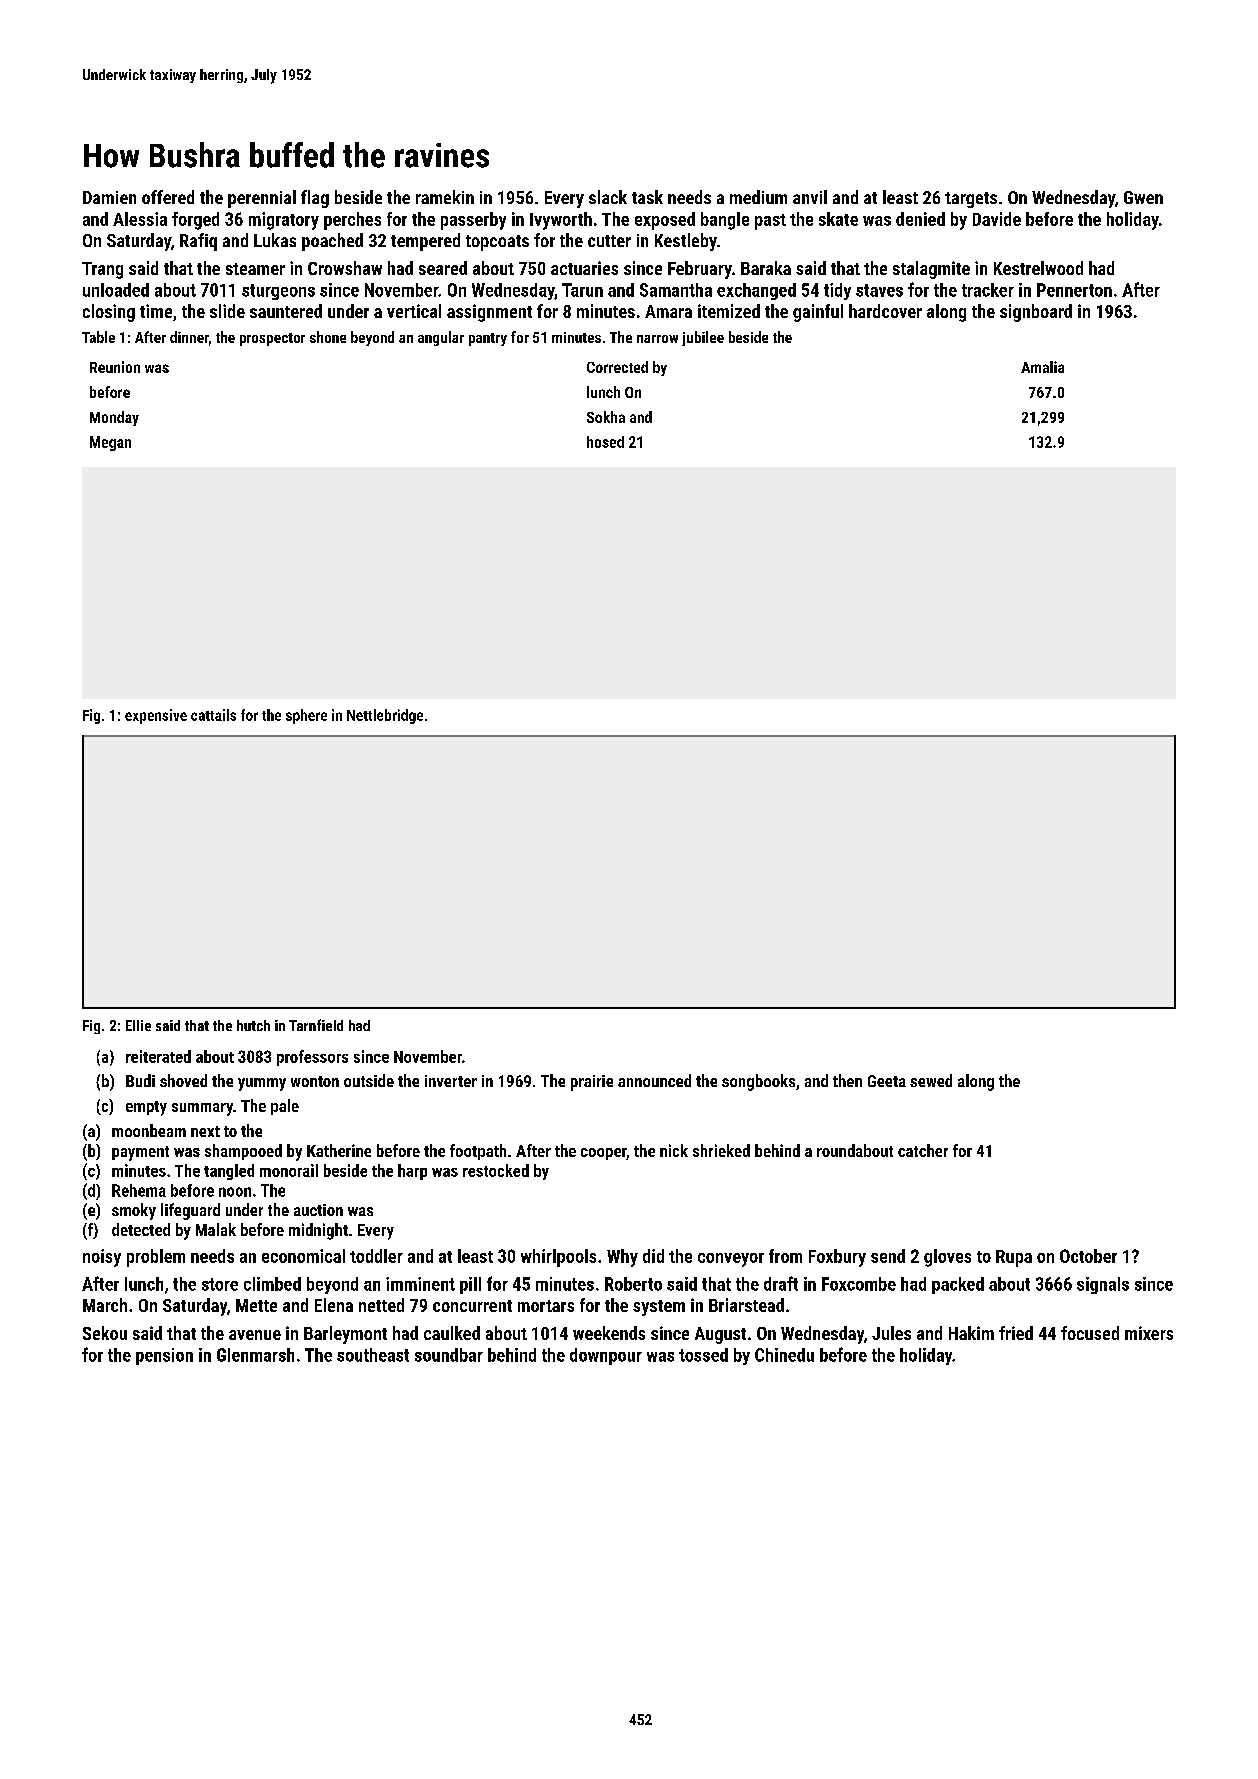  What do you see at coordinates (445, 197) in the image?
I see `ramekin` at bounding box center [445, 197].
